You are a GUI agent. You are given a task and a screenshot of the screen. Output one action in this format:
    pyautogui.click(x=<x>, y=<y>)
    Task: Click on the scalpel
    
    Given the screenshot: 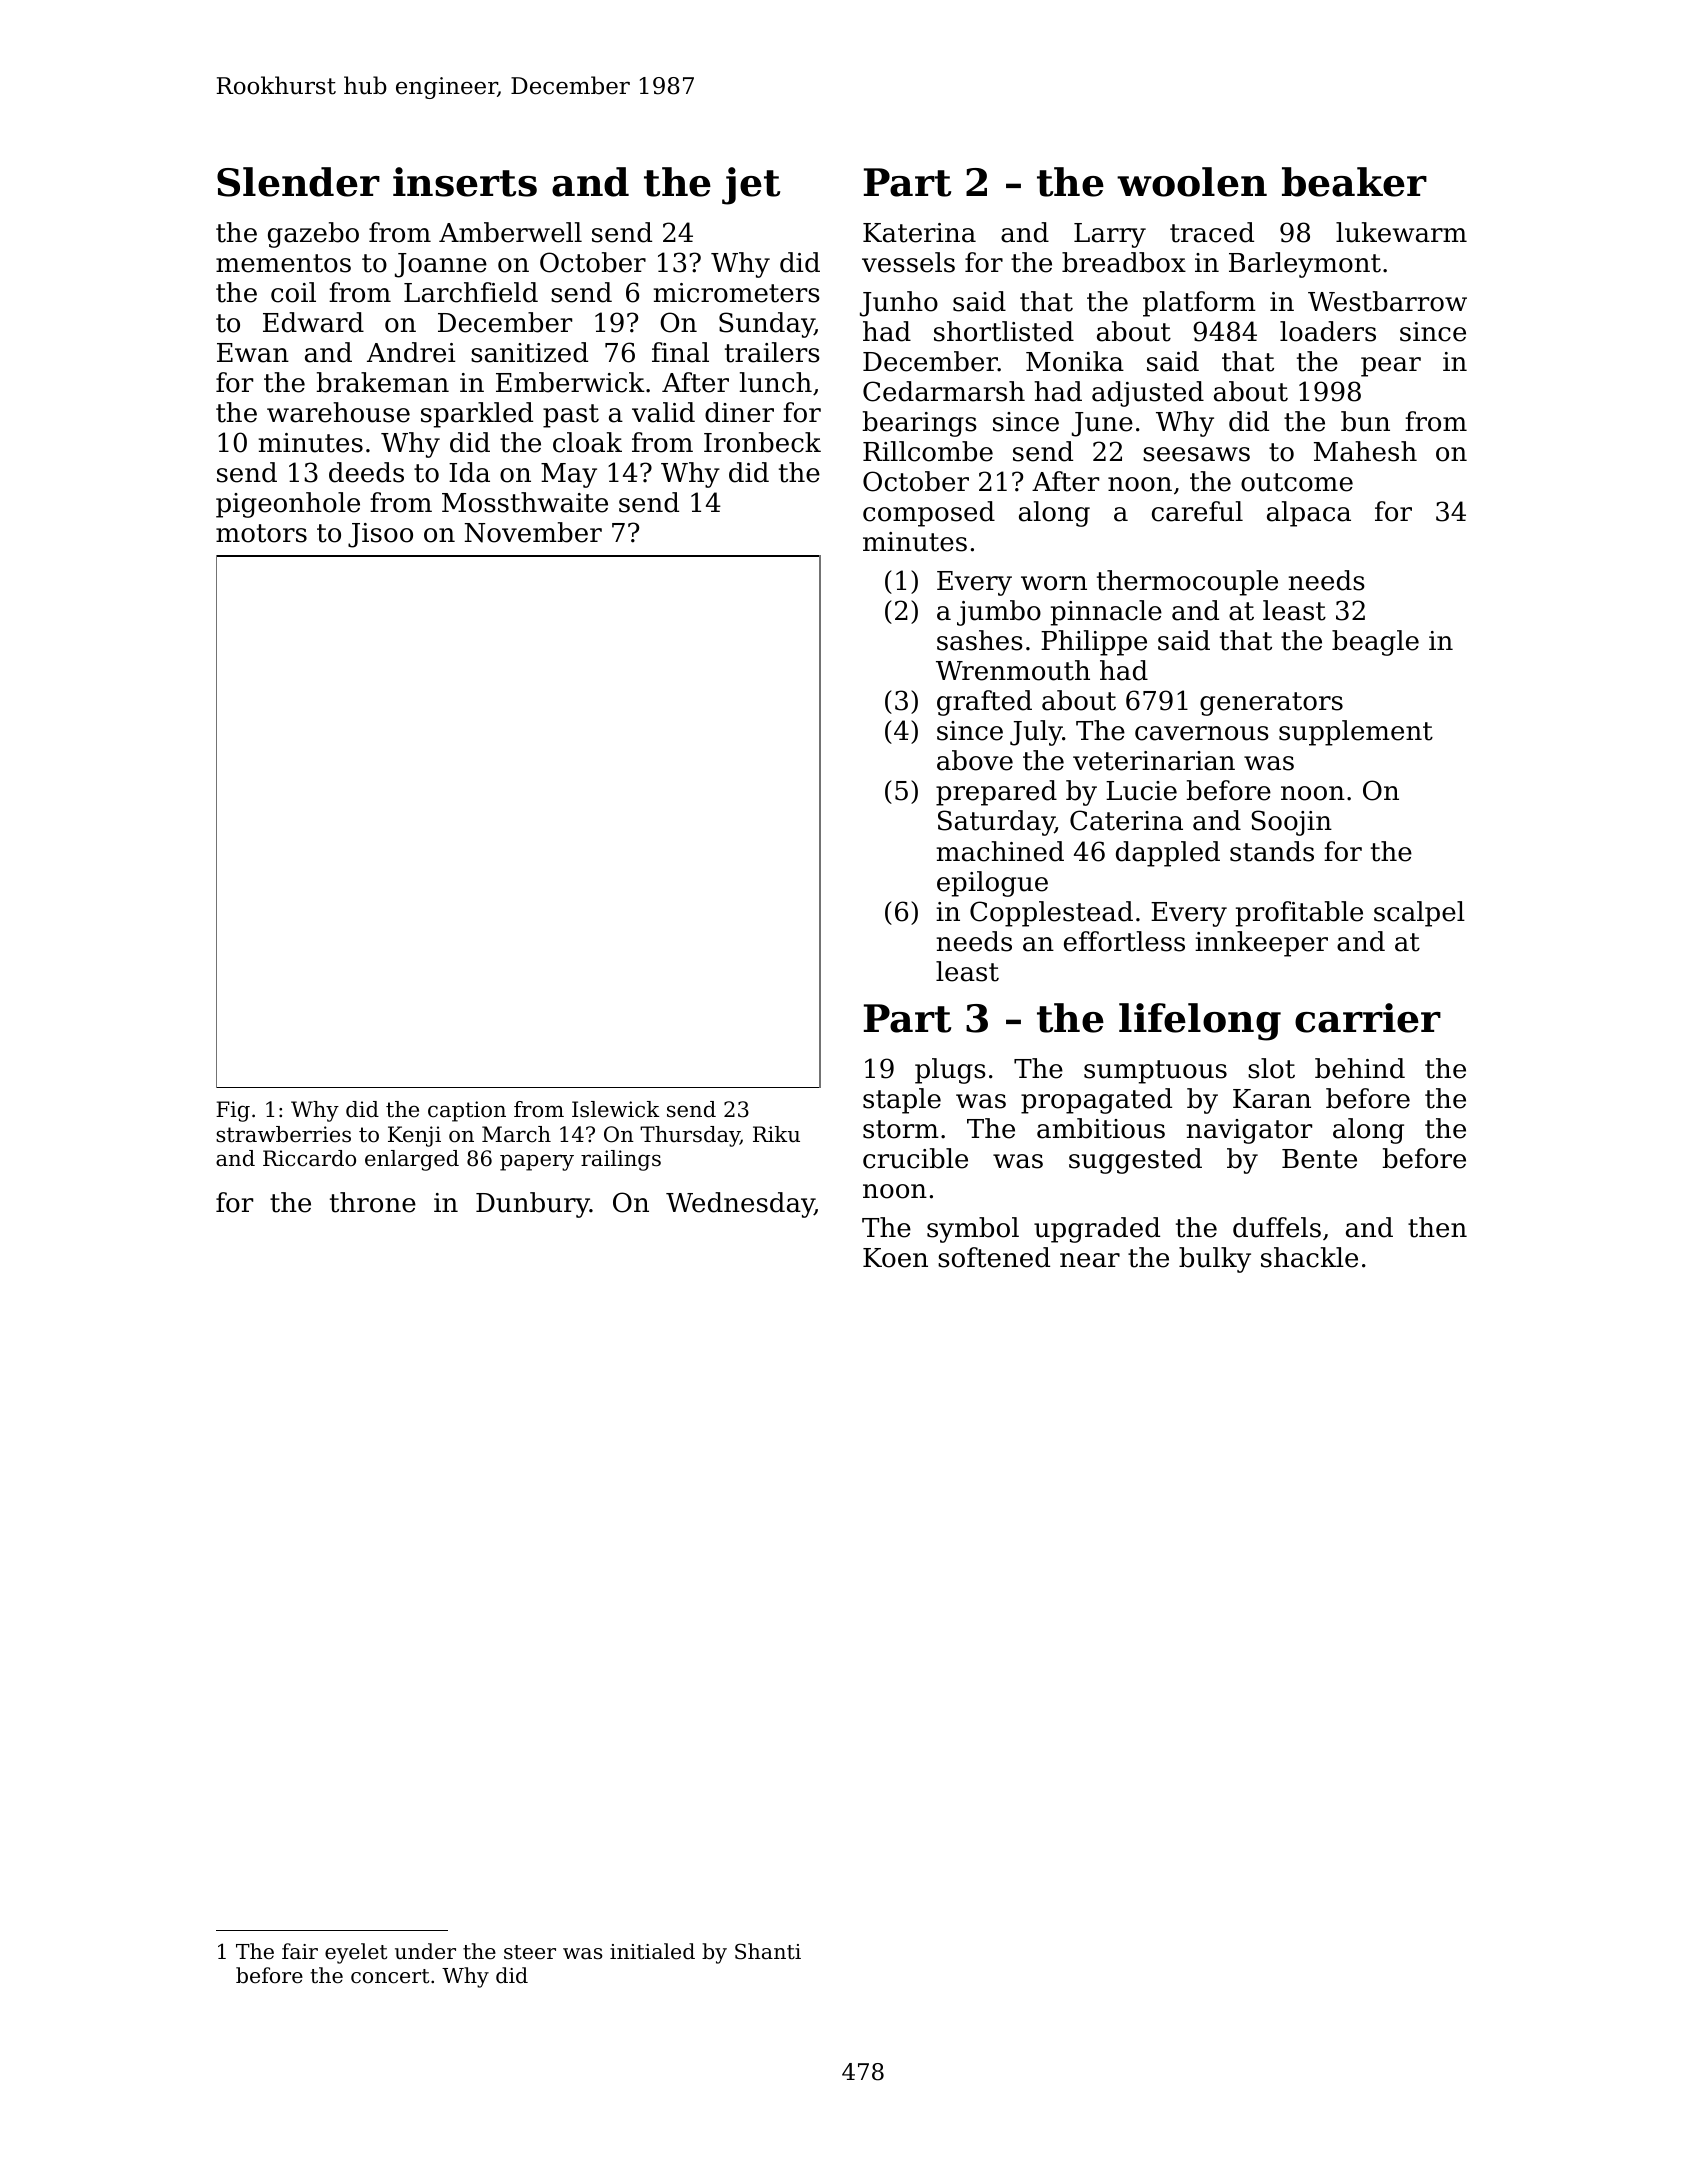 What is the action you would take?
    pyautogui.click(x=1419, y=914)
